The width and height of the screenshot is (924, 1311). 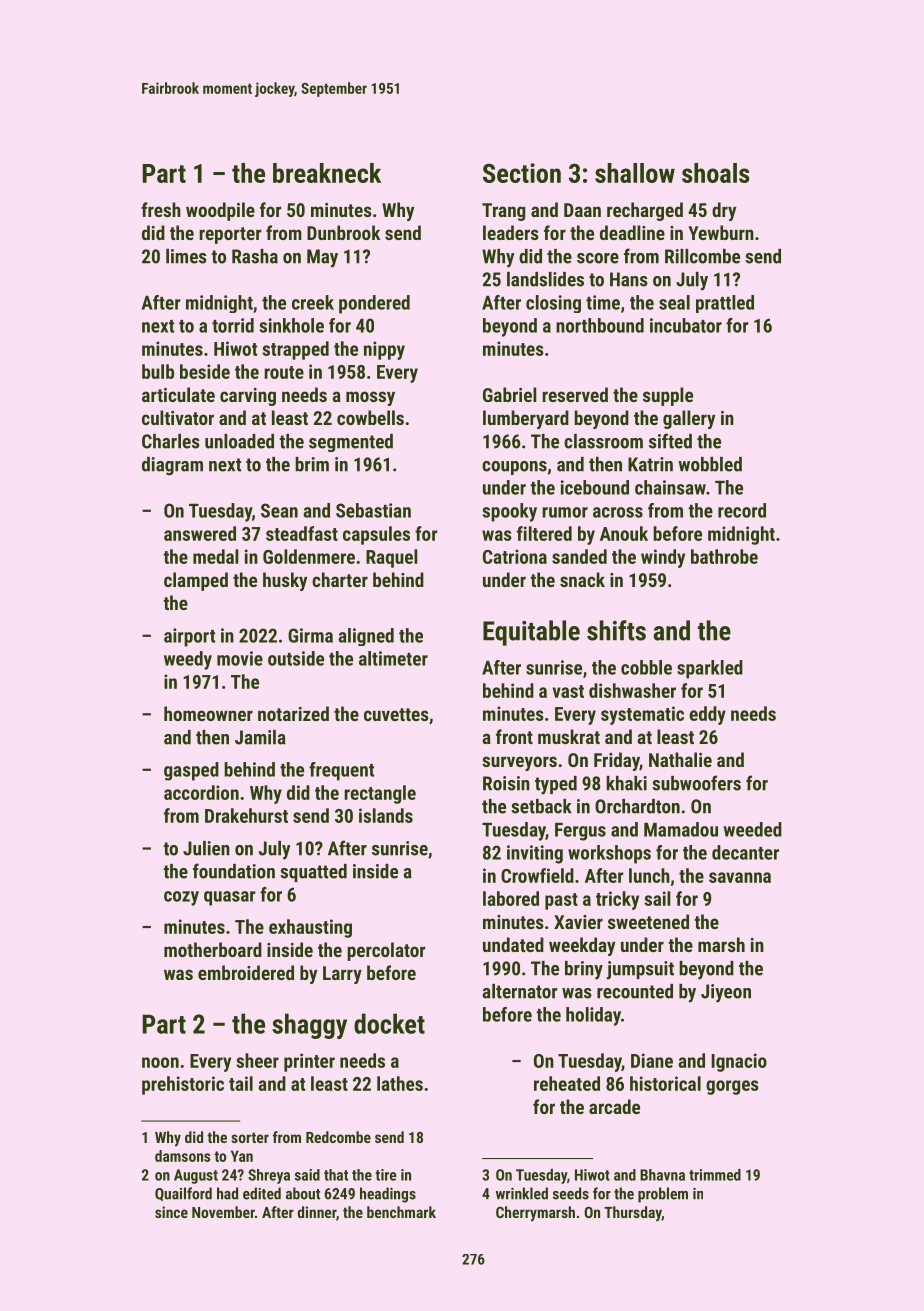 I want to click on setback, so click(x=541, y=806).
